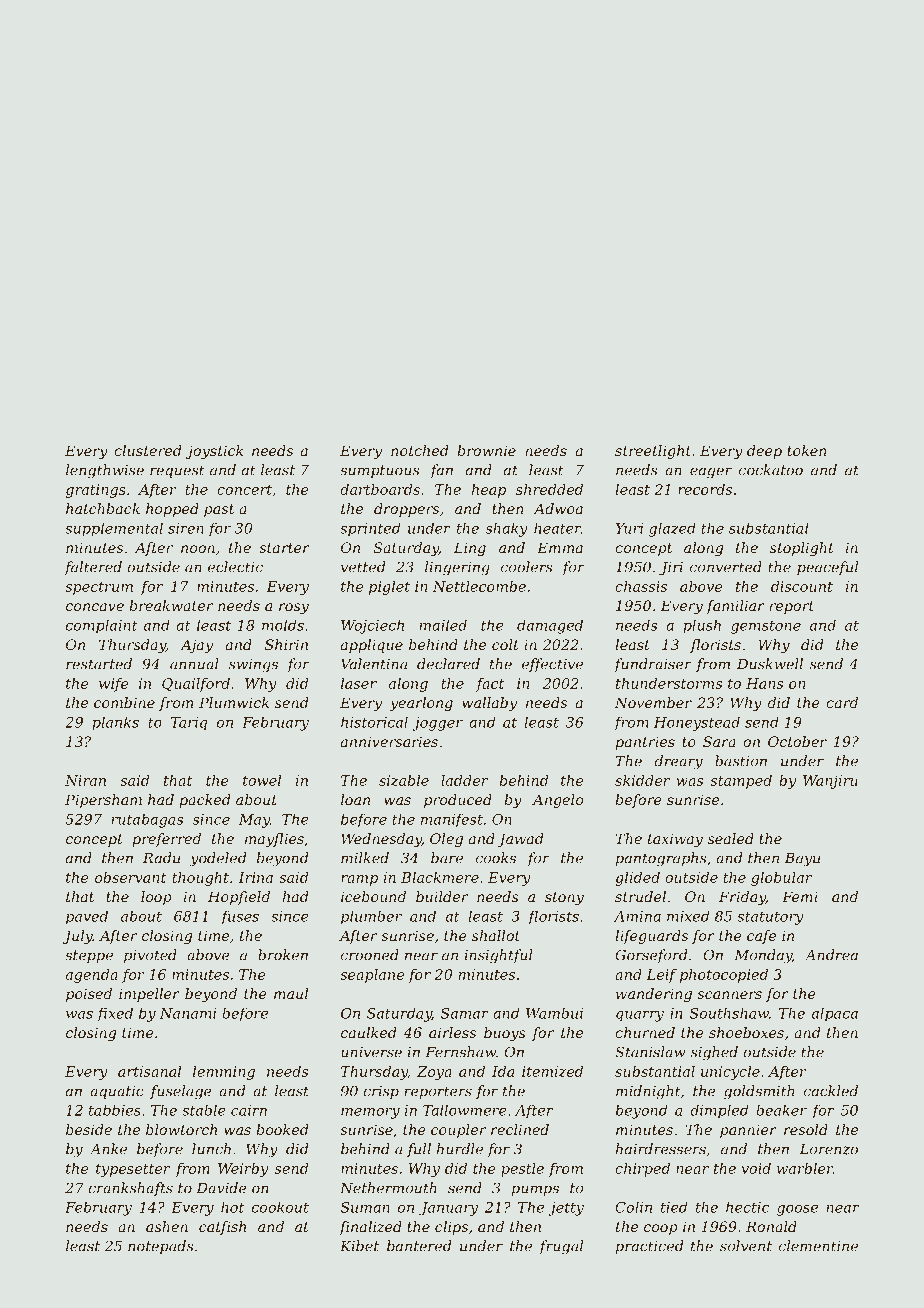 Image resolution: width=924 pixels, height=1308 pixels. Describe the element at coordinates (380, 489) in the page. I see `dartboards` at that location.
